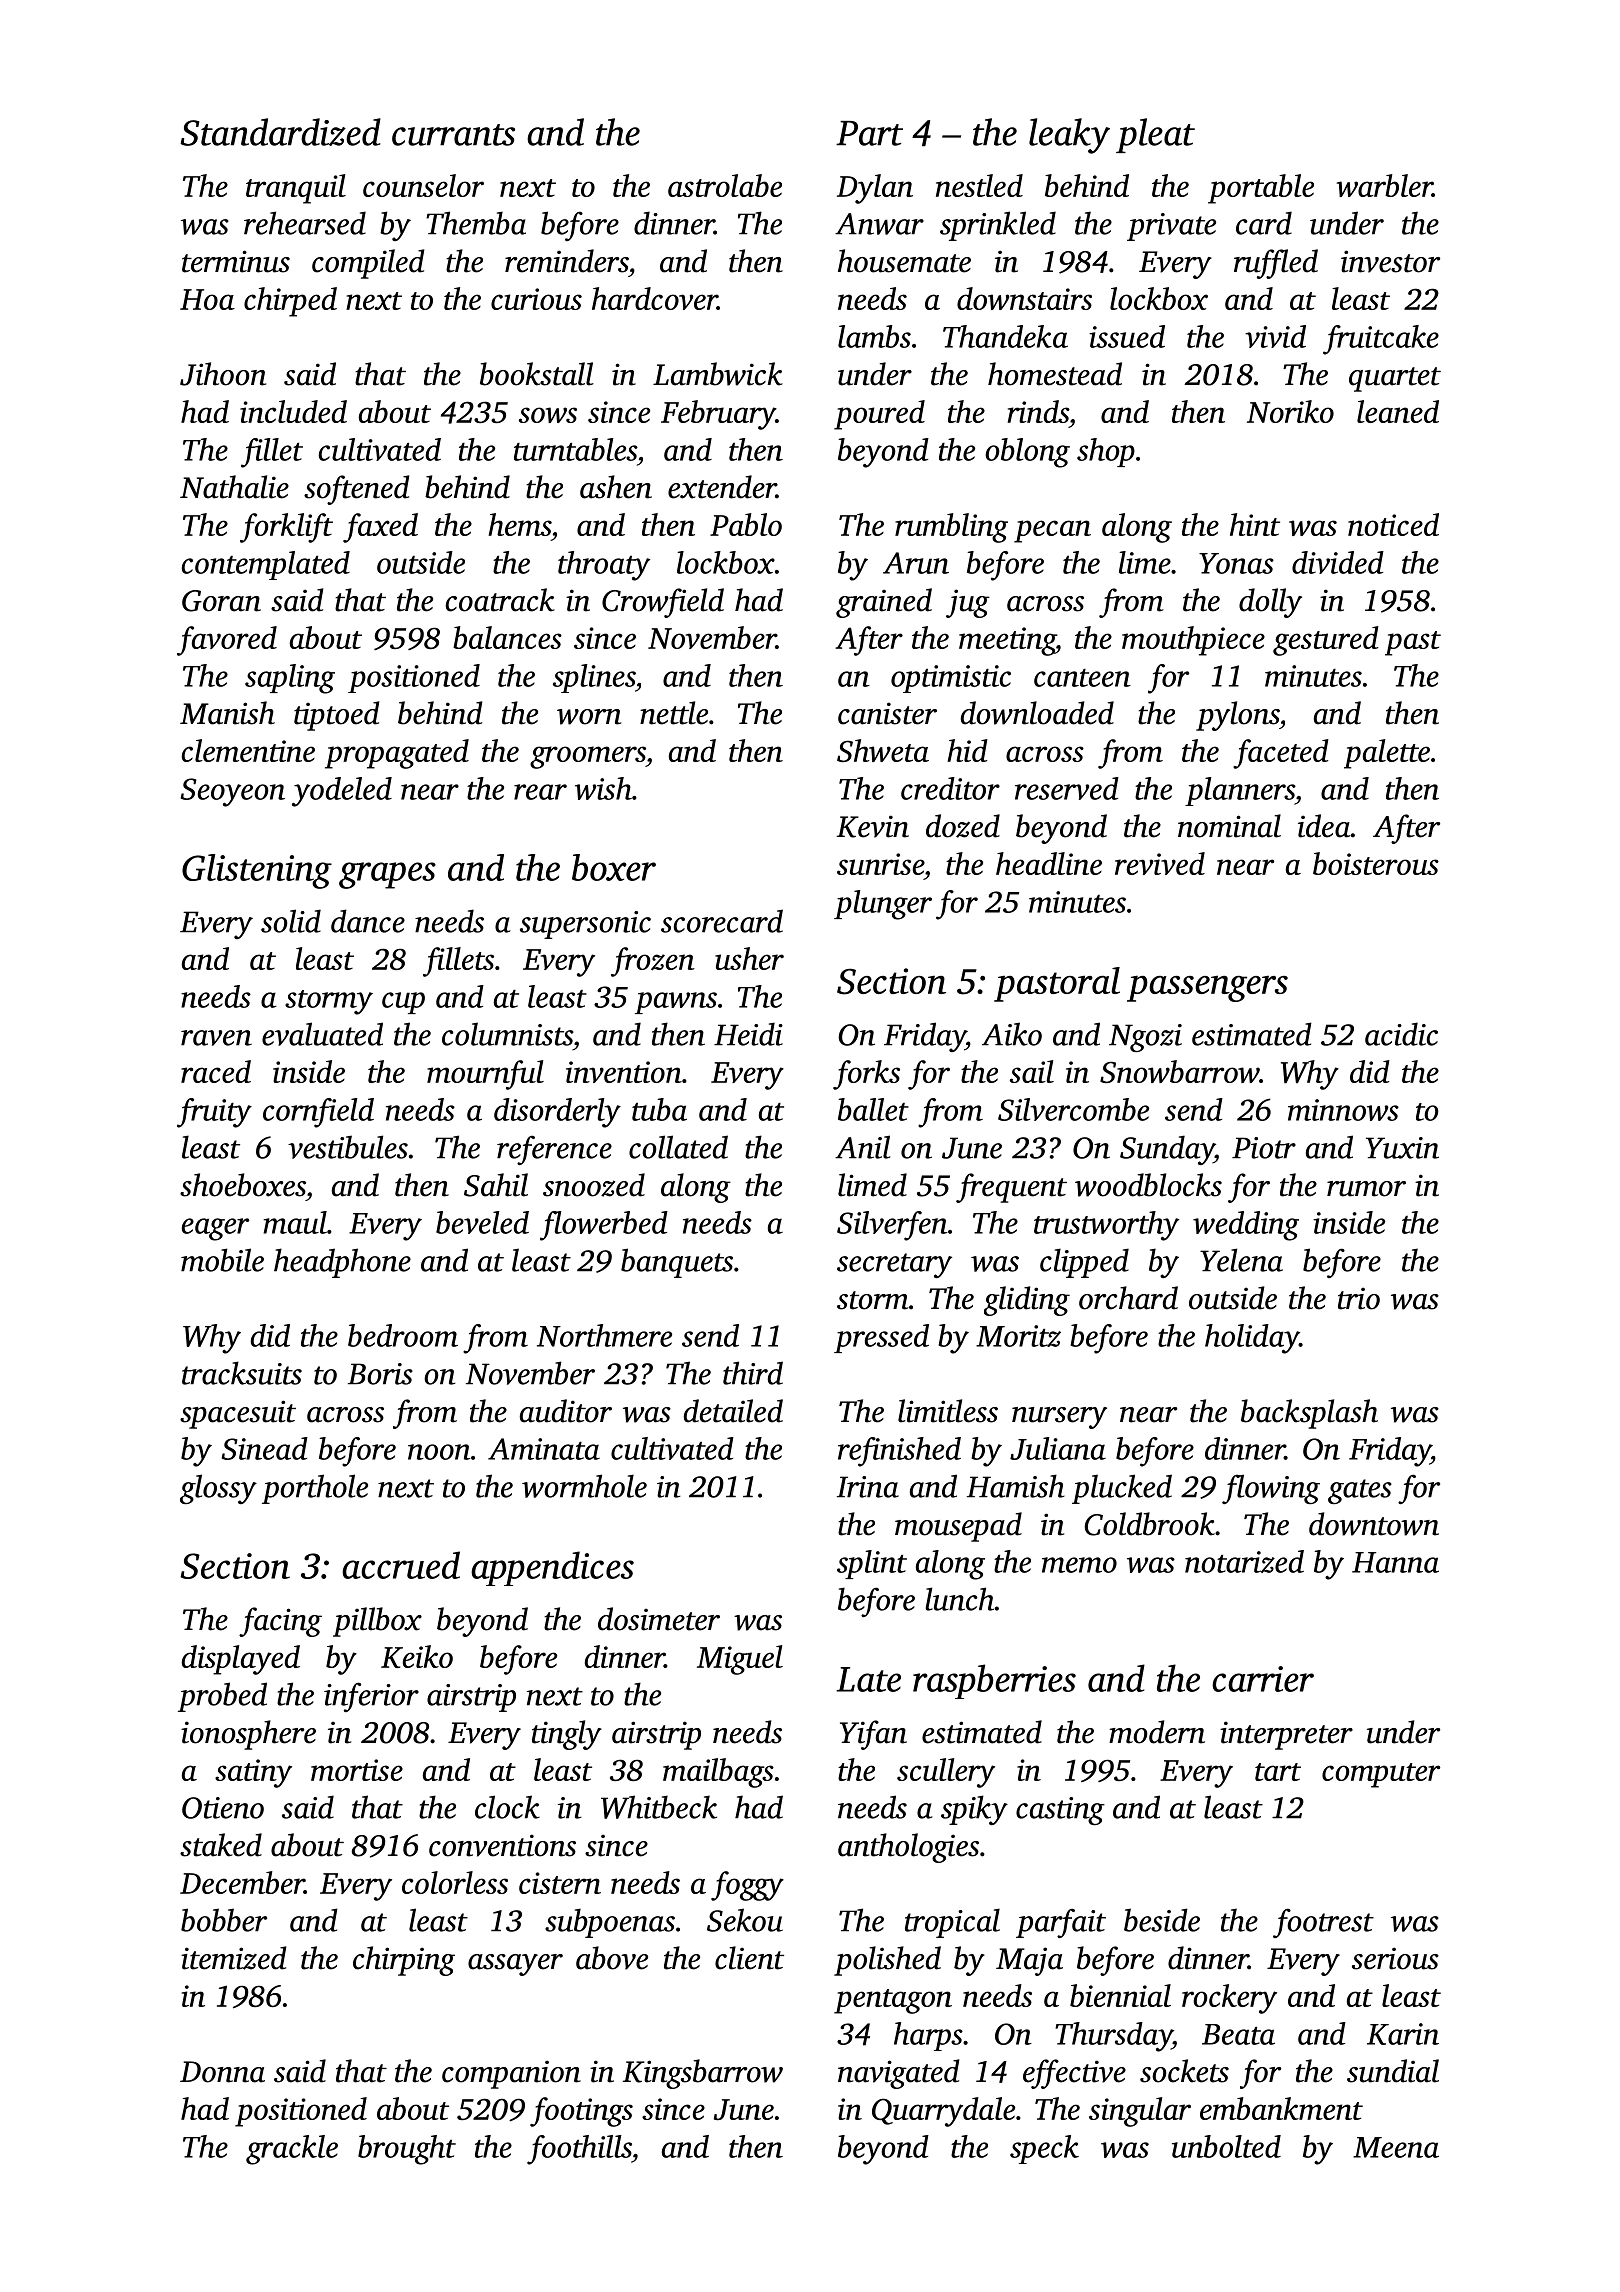  I want to click on Donna, so click(222, 2072).
